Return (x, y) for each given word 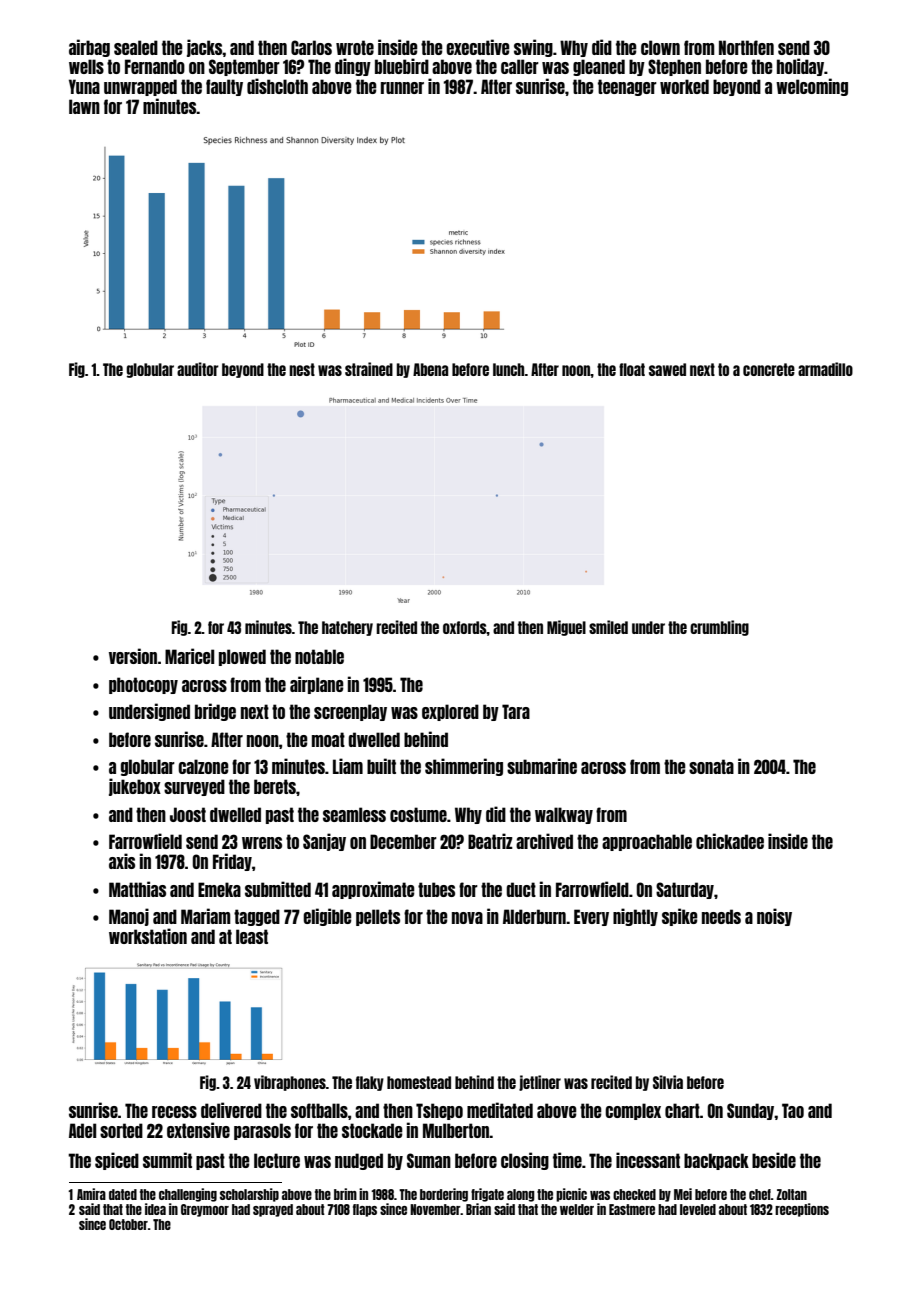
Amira (91, 1194)
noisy (774, 917)
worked (684, 86)
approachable (647, 842)
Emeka (219, 889)
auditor (198, 369)
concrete (769, 369)
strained (369, 369)
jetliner (540, 1083)
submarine (542, 766)
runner (402, 88)
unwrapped (140, 87)
